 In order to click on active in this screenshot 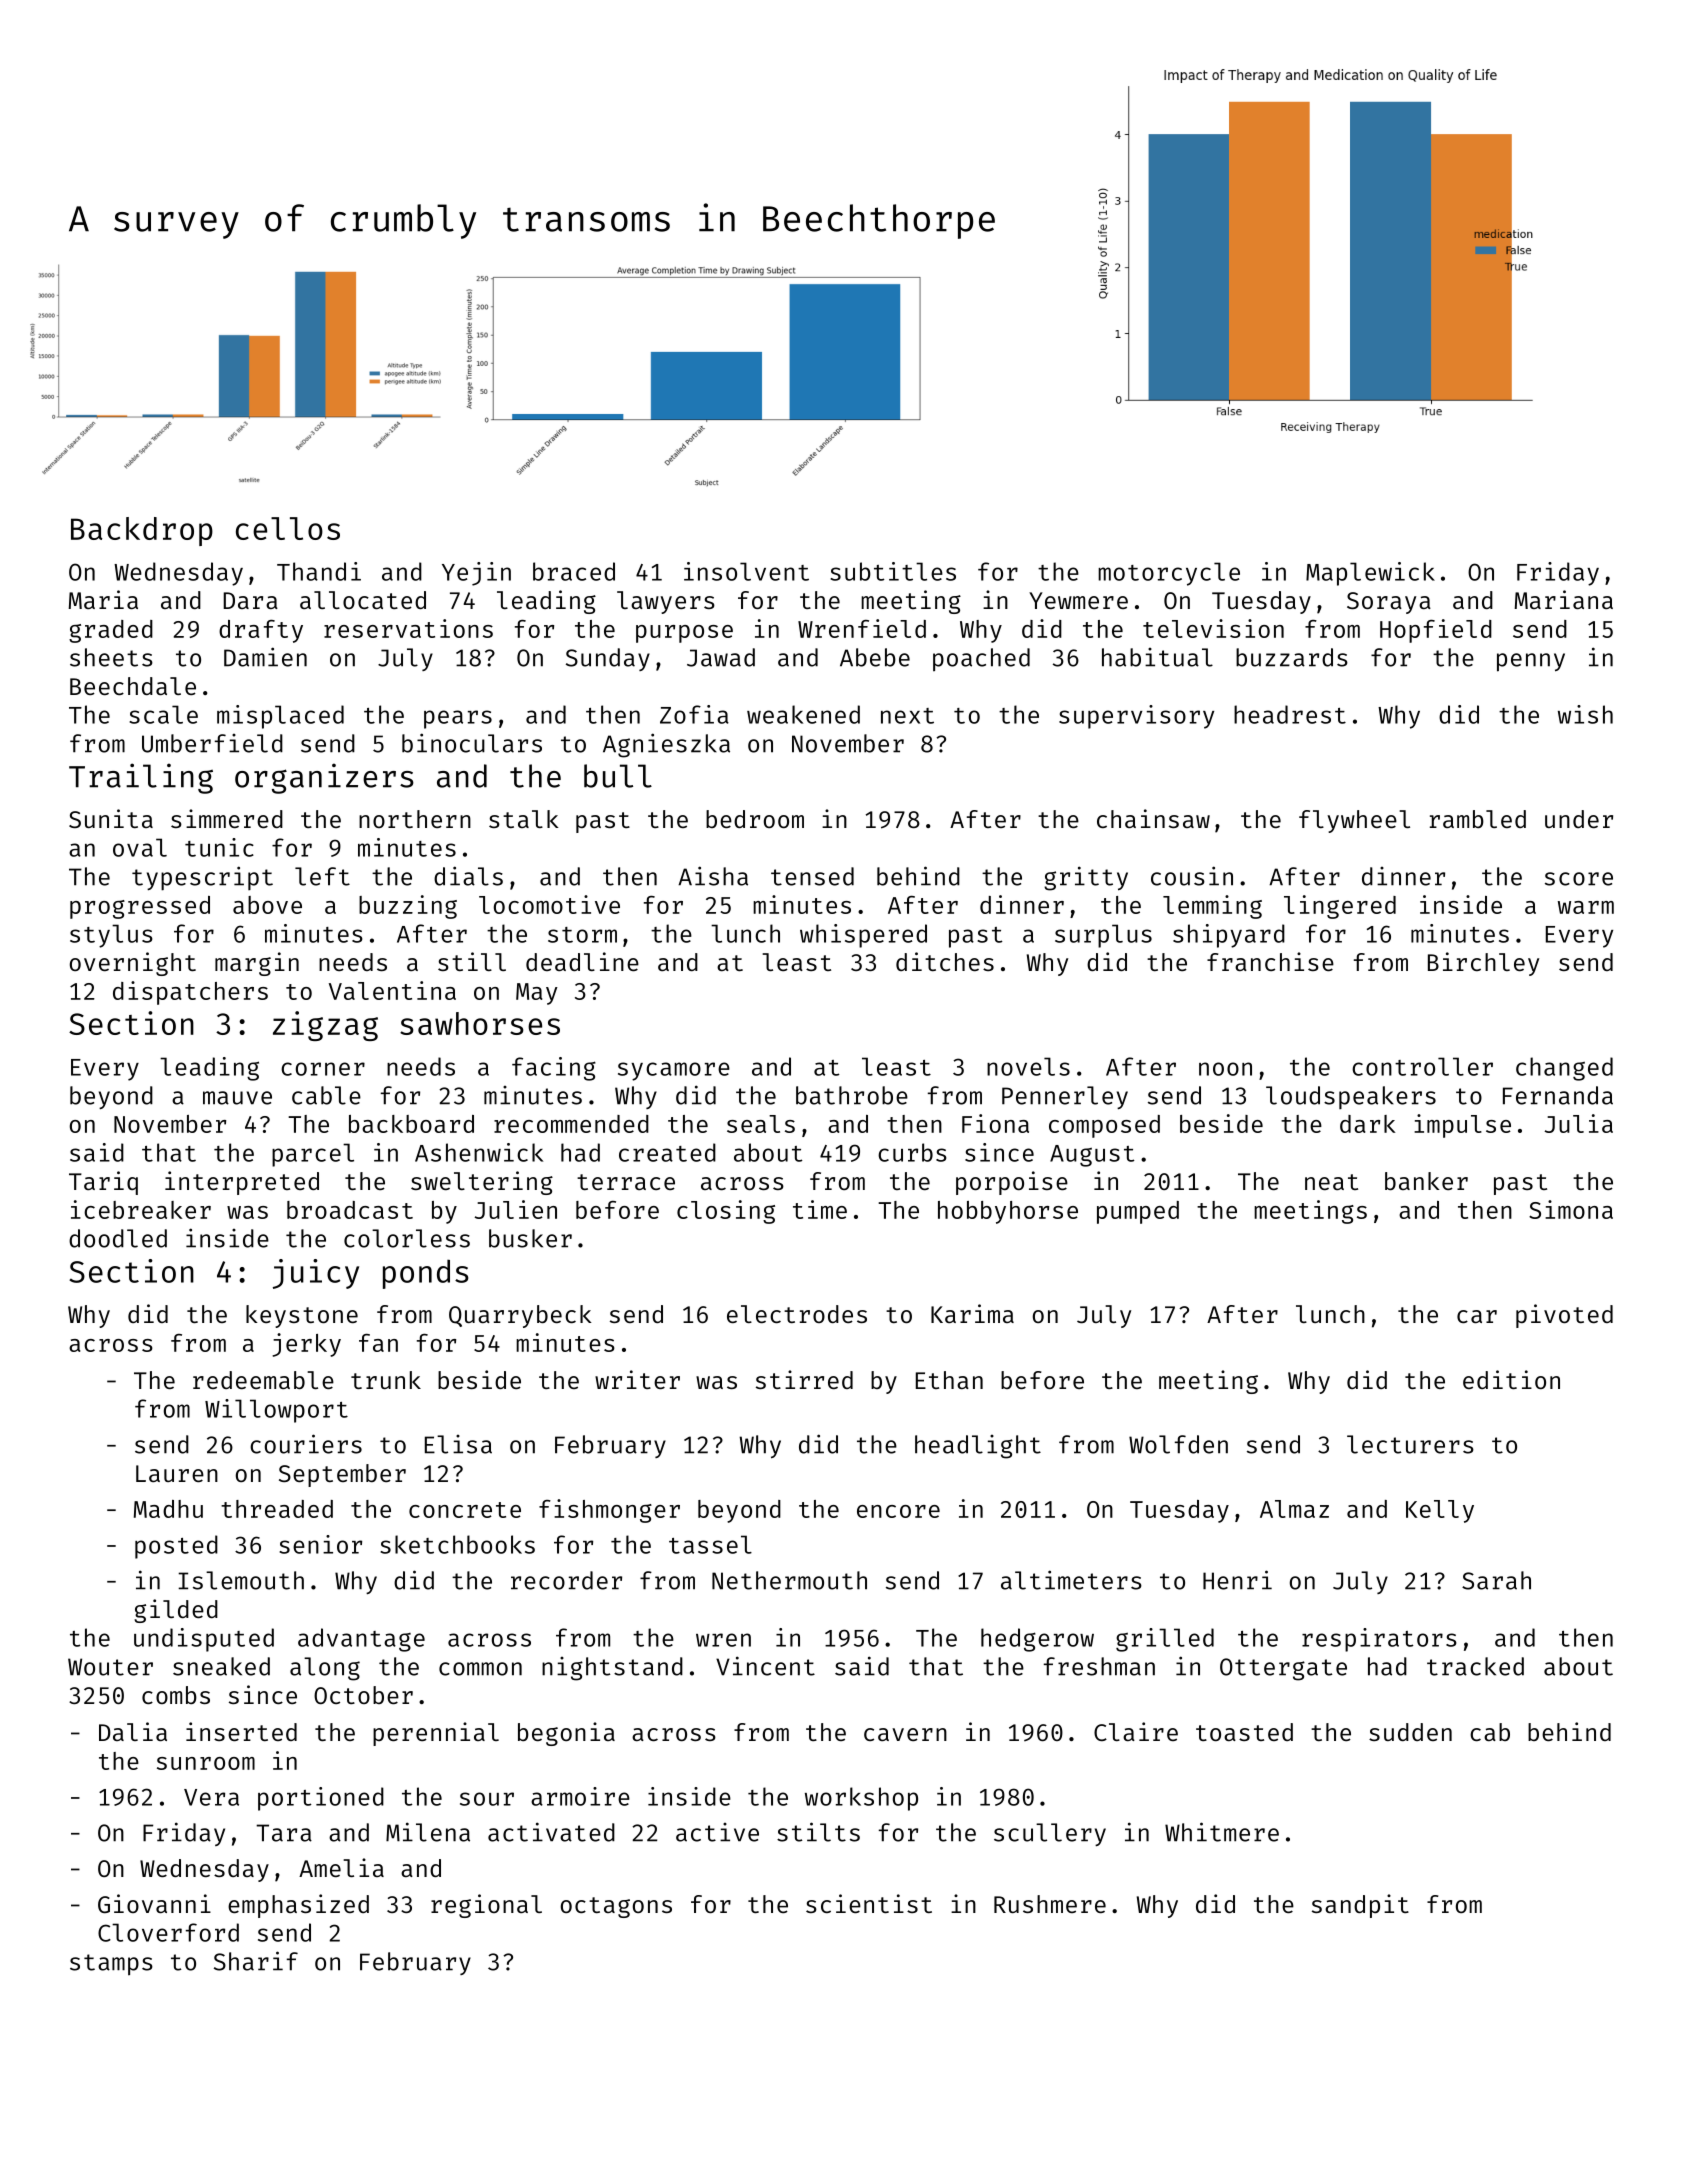, I will do `click(717, 1832)`.
